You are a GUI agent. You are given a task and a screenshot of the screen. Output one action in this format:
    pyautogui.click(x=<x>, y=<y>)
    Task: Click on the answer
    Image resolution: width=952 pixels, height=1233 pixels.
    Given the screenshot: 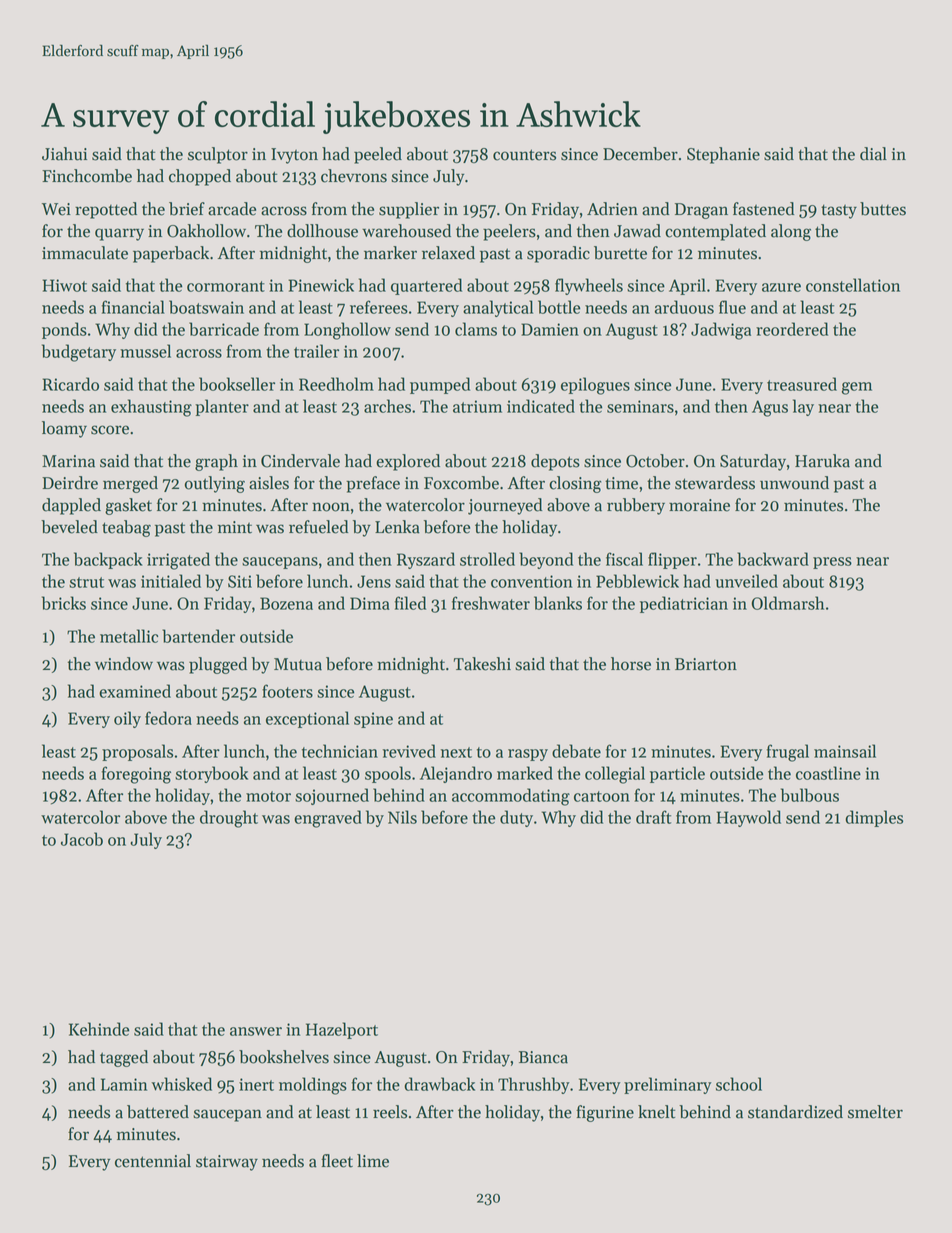 What is the action you would take?
    pyautogui.click(x=256, y=1031)
